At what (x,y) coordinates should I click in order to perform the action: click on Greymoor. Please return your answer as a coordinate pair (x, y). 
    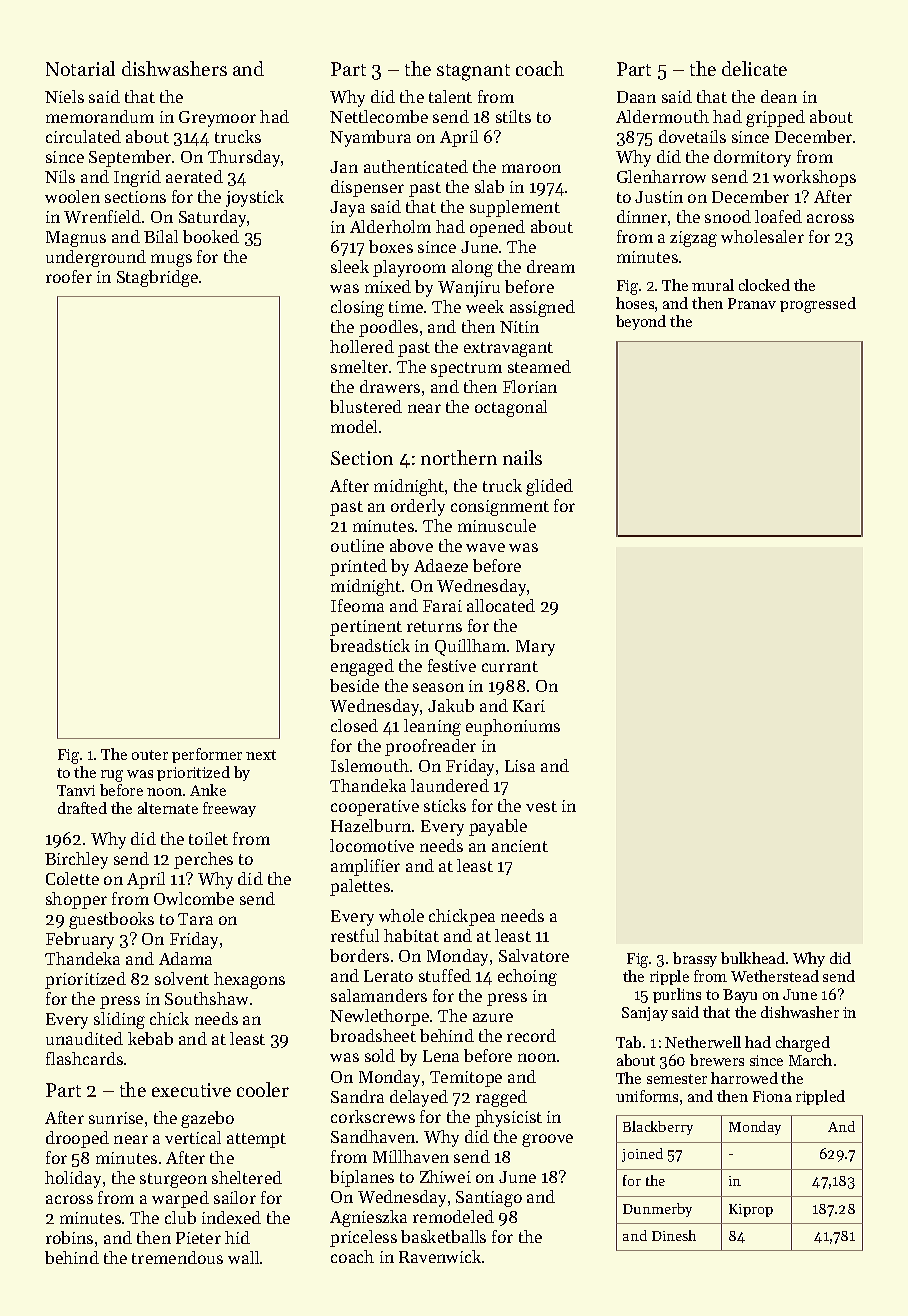
    Looking at the image, I should click on (217, 119).
